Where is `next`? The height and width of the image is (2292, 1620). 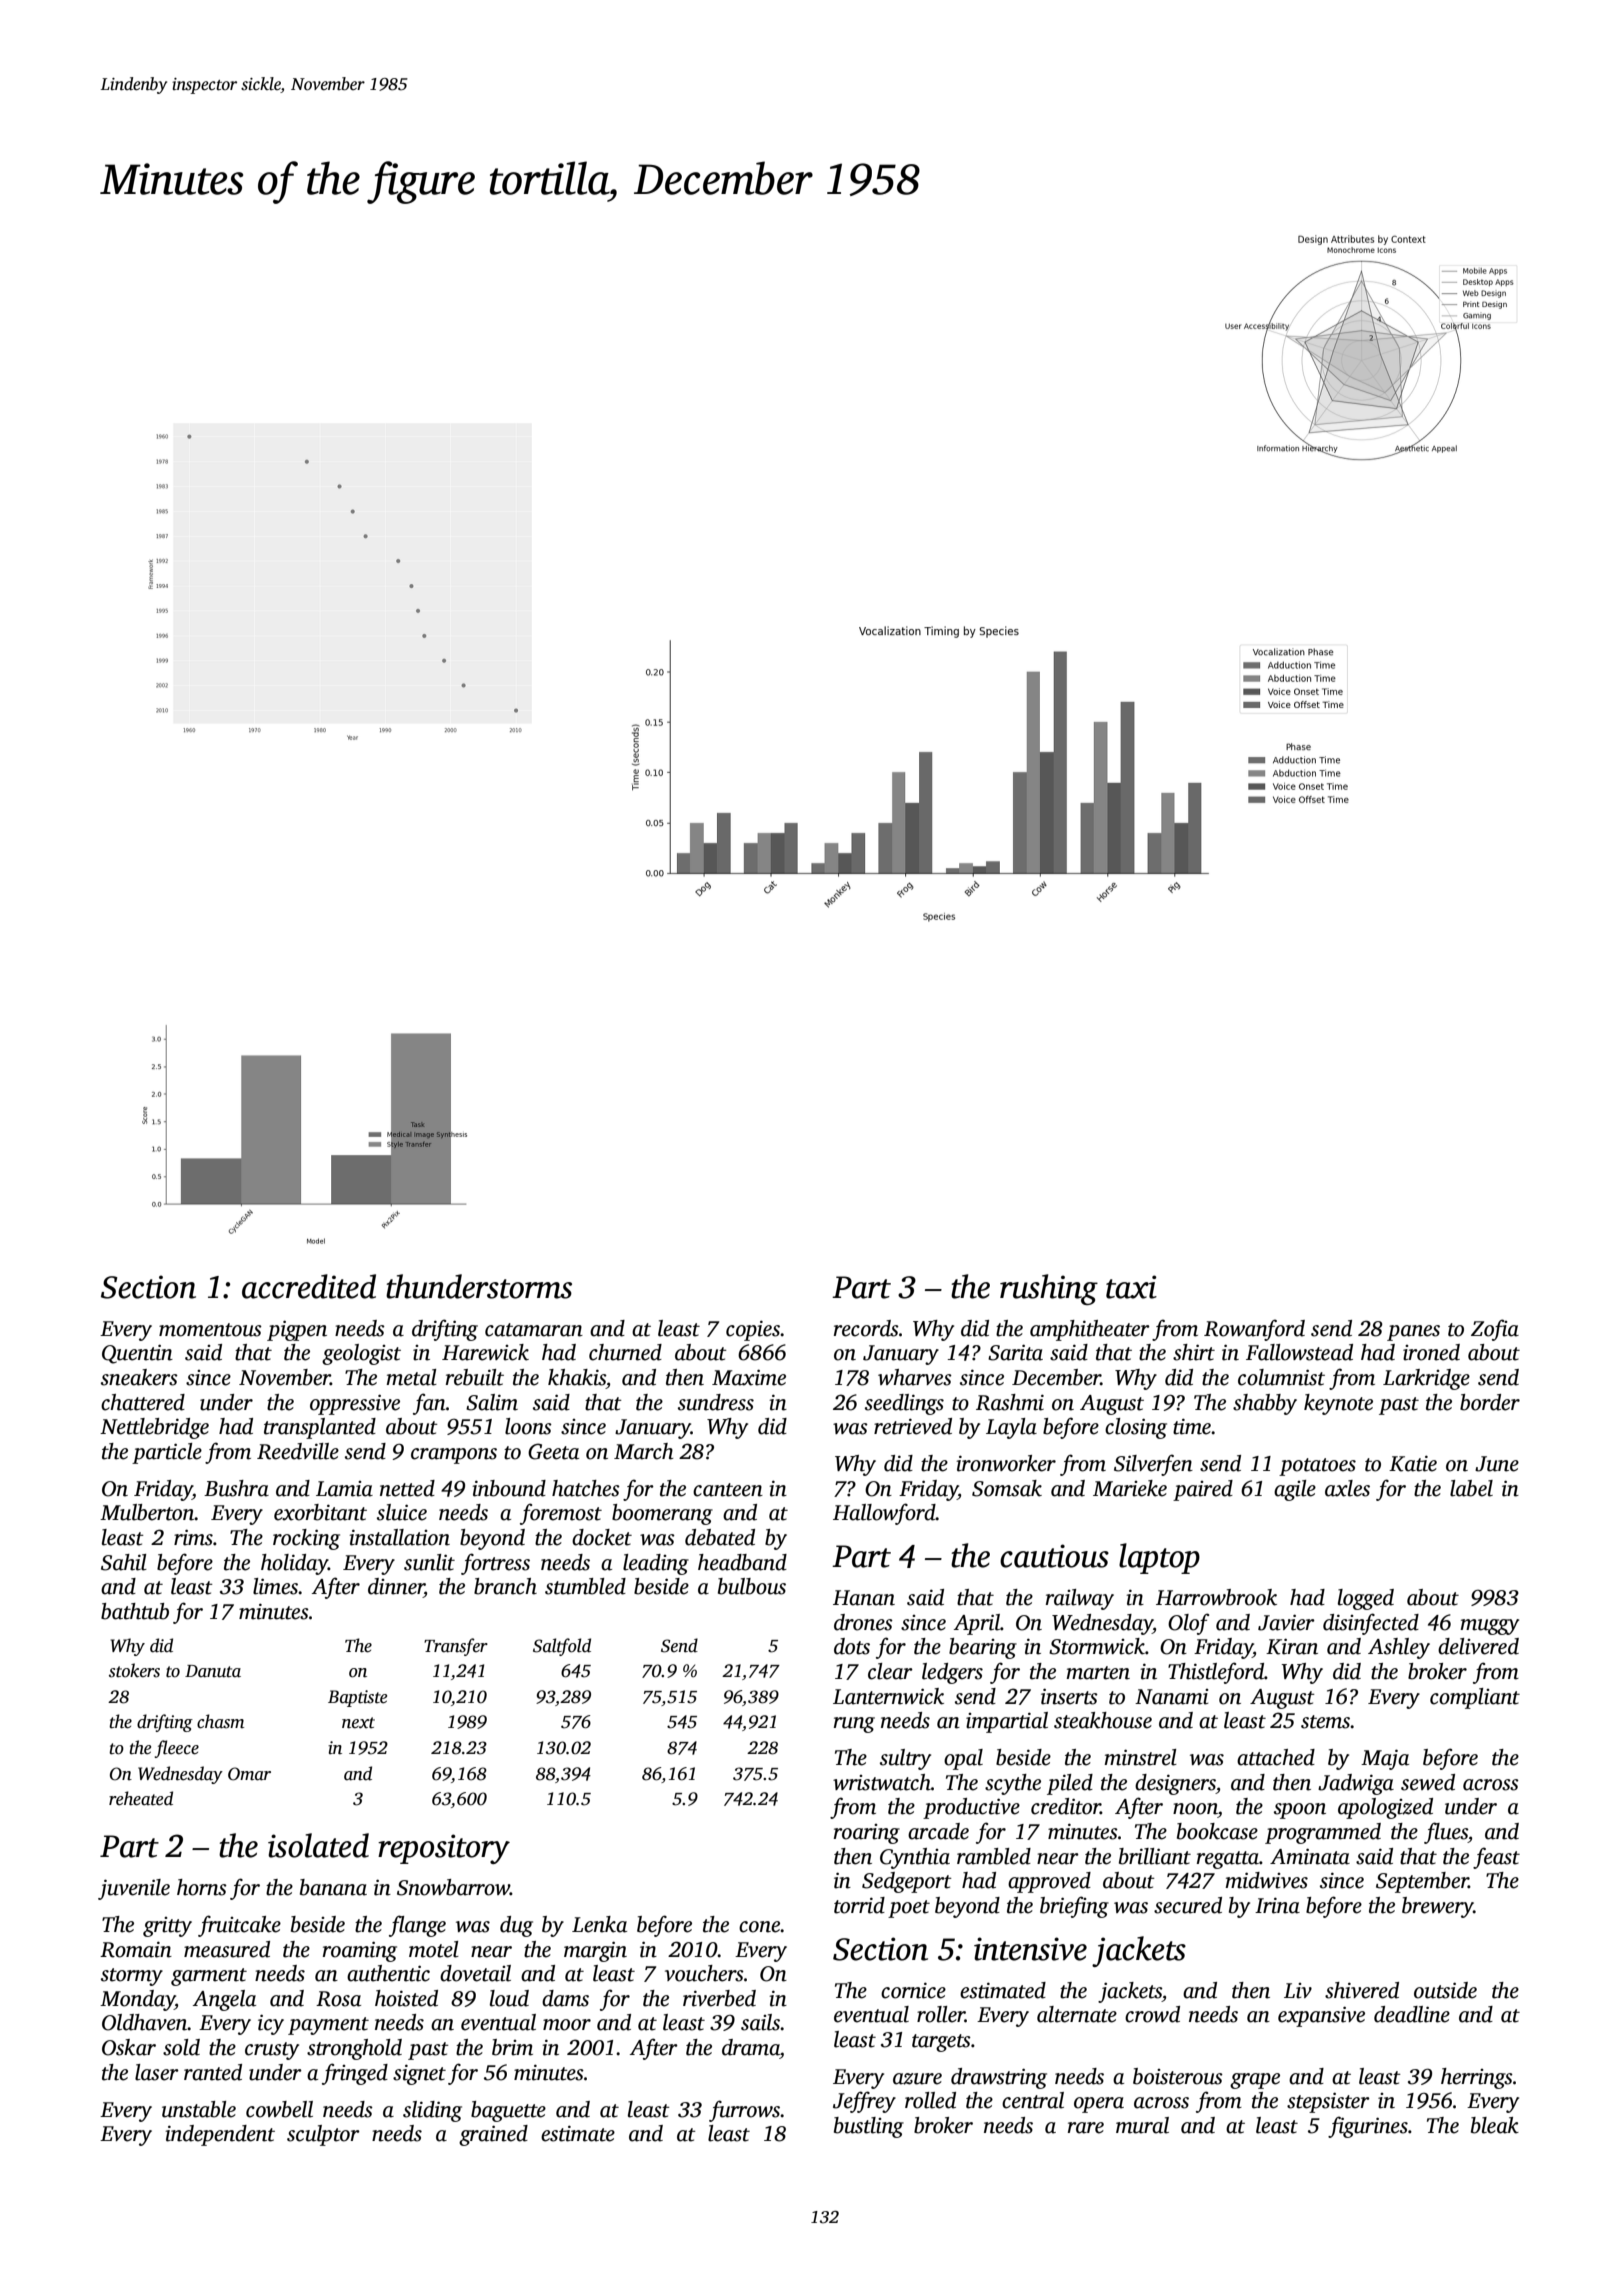 next is located at coordinates (358, 1723).
